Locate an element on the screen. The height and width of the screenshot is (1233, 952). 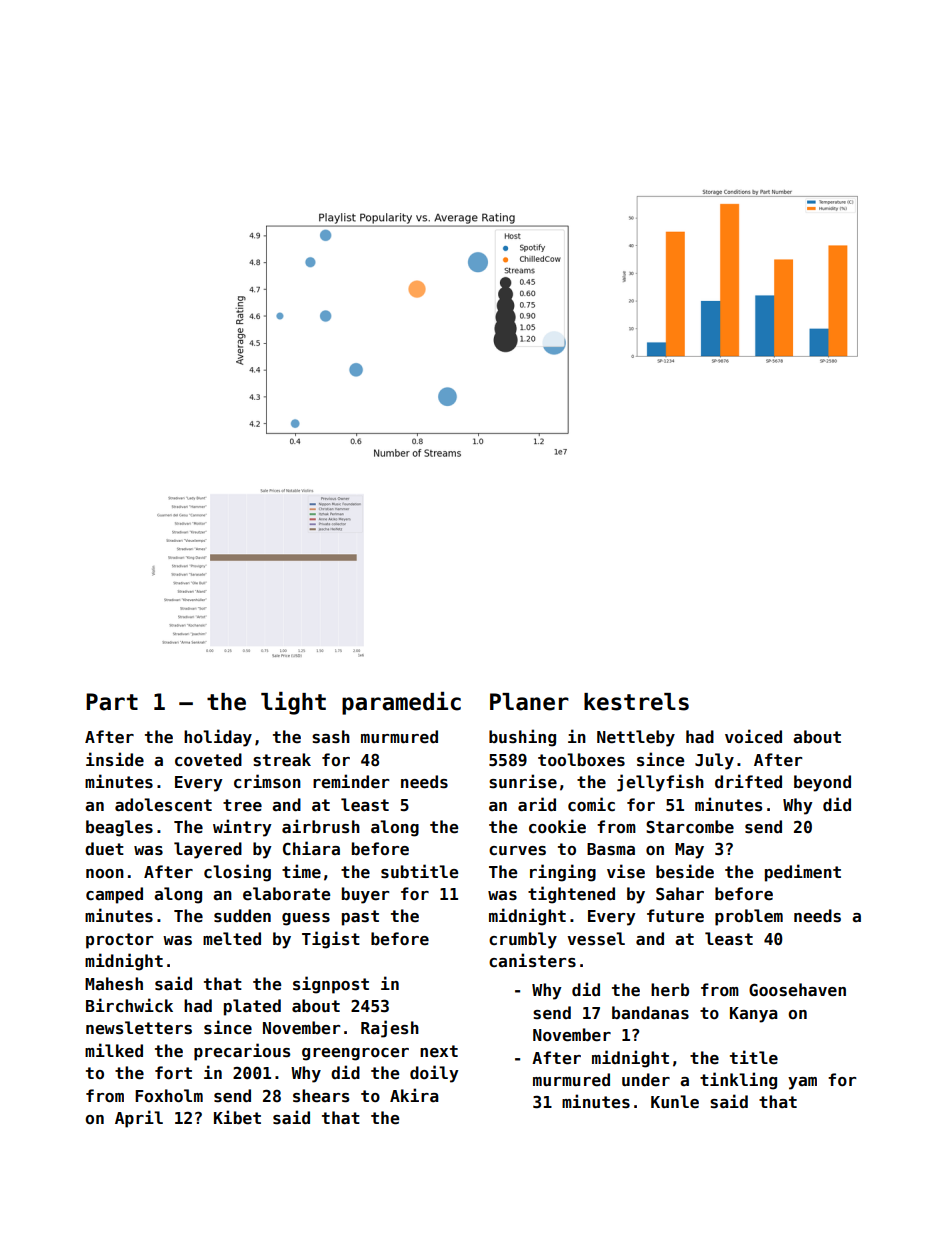
Chiara is located at coordinates (311, 848).
